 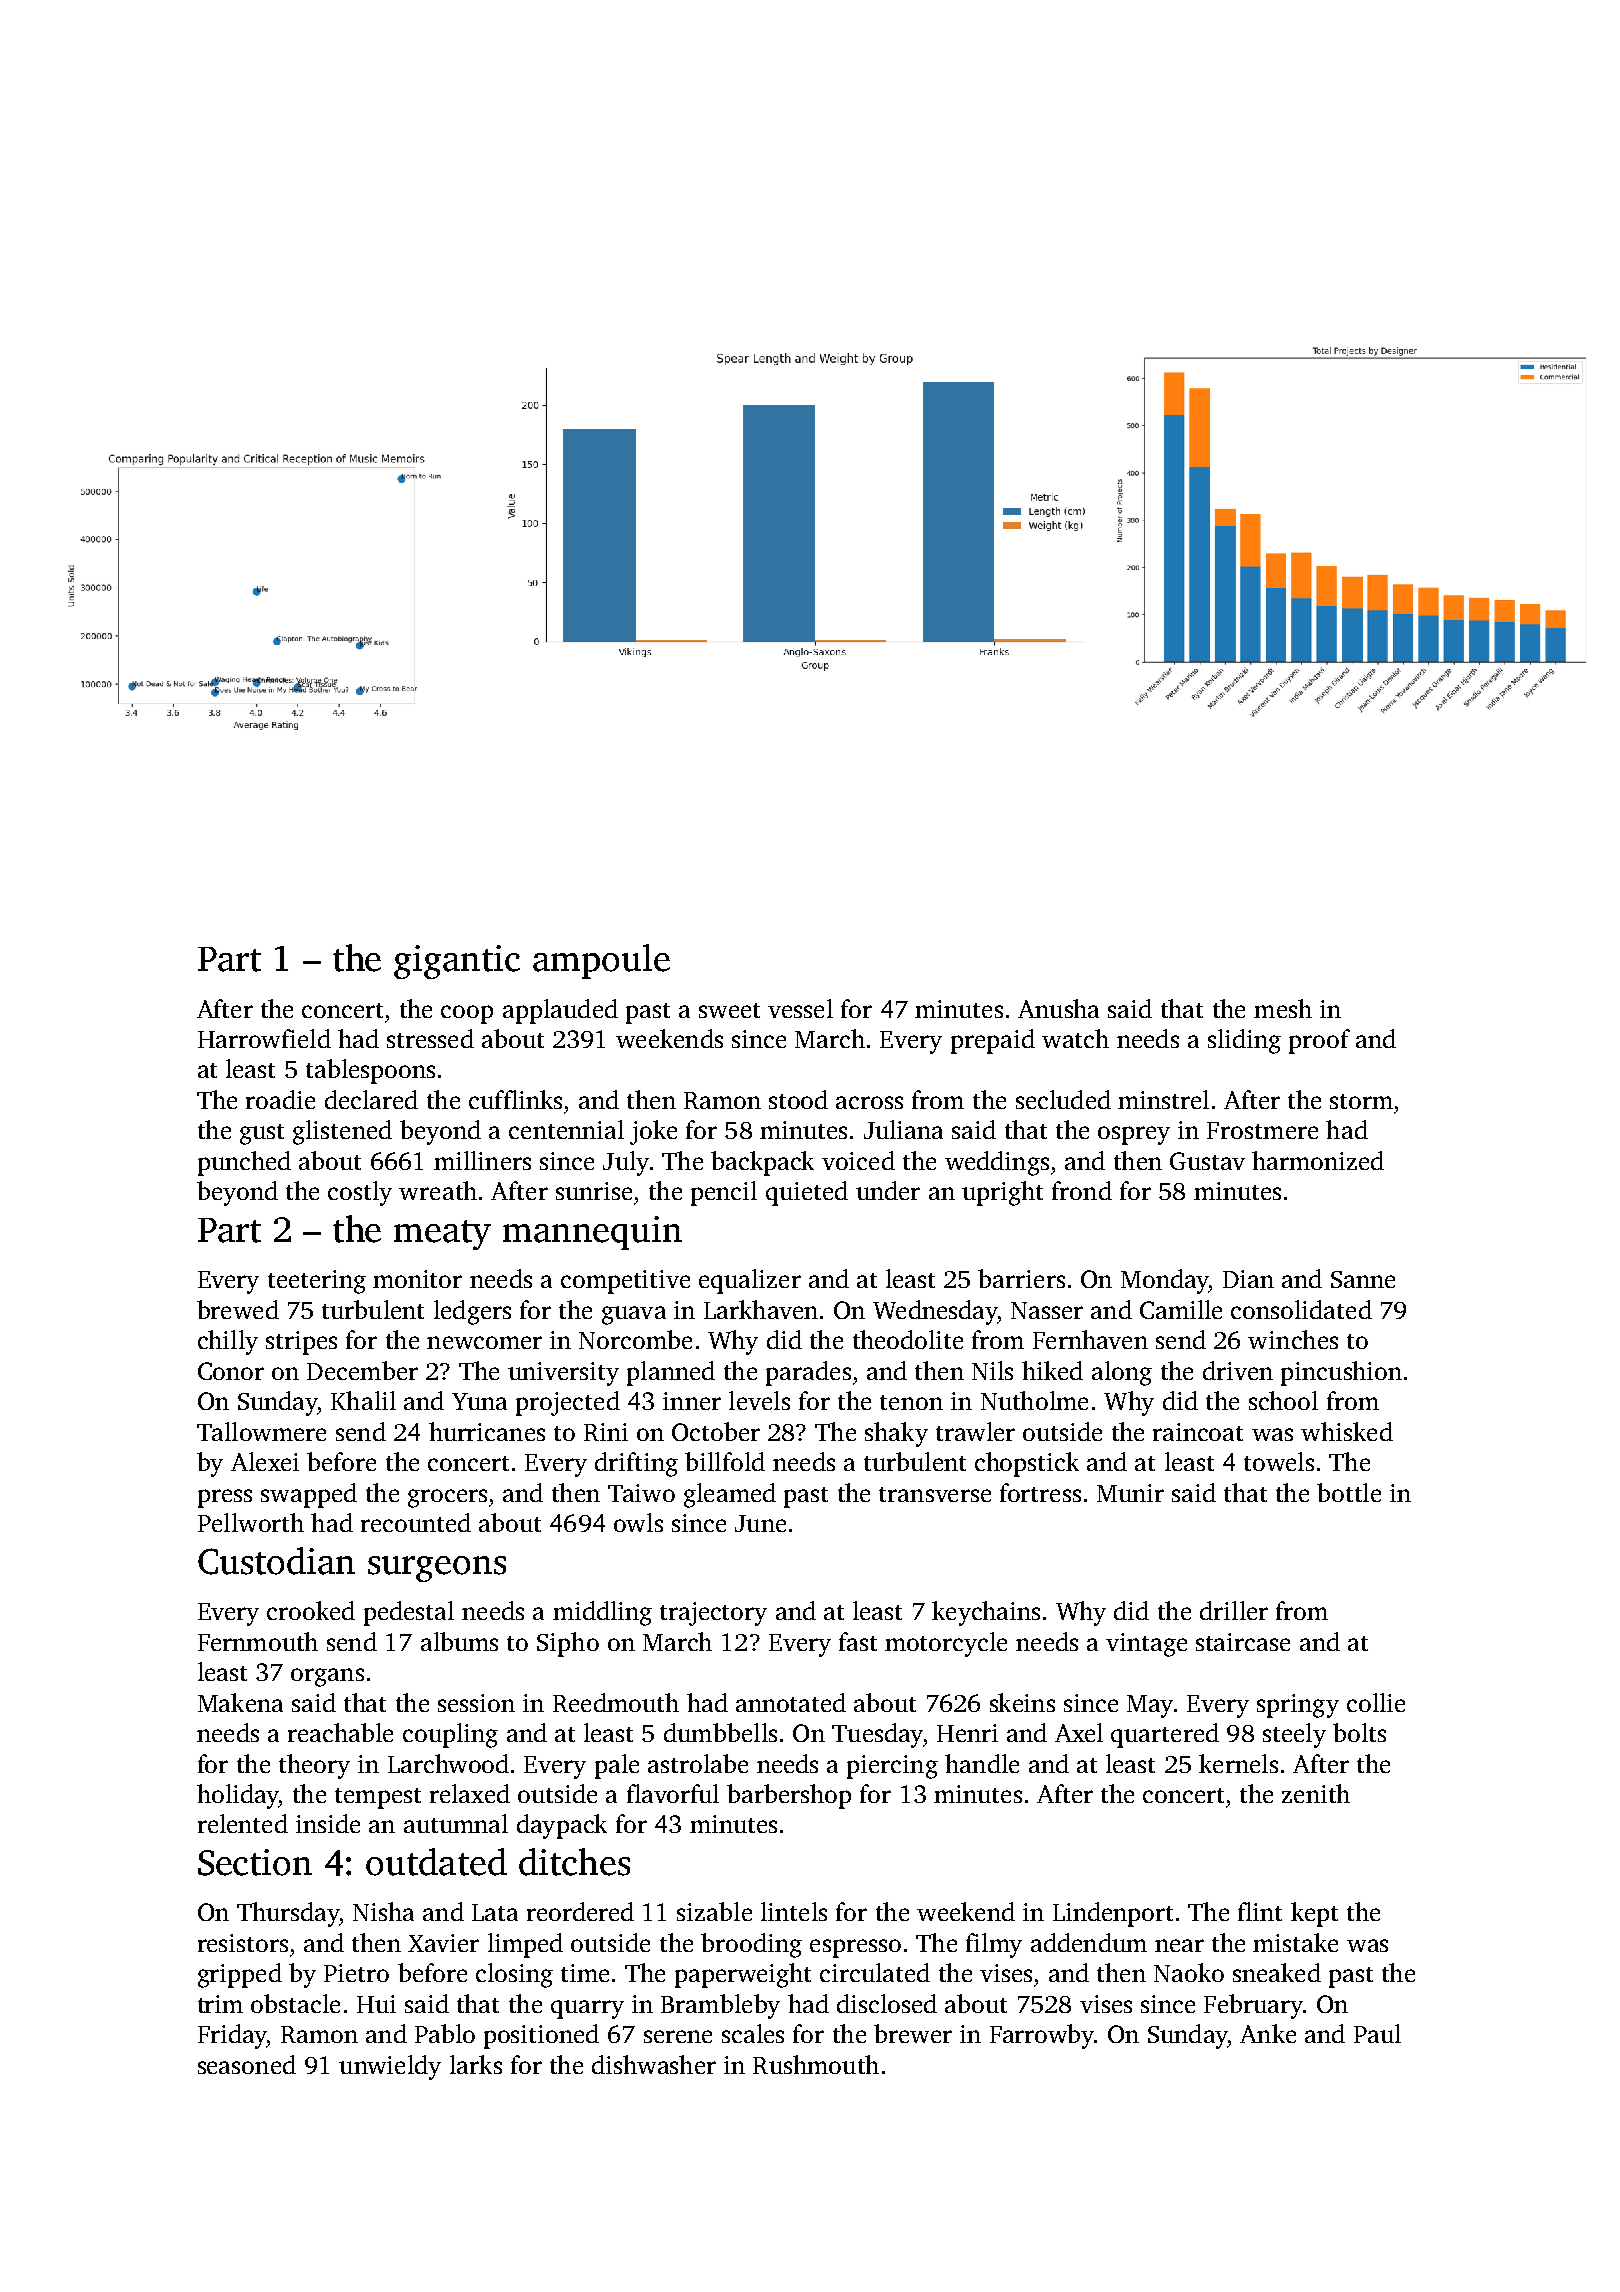 What do you see at coordinates (935, 1494) in the screenshot?
I see `transverse` at bounding box center [935, 1494].
